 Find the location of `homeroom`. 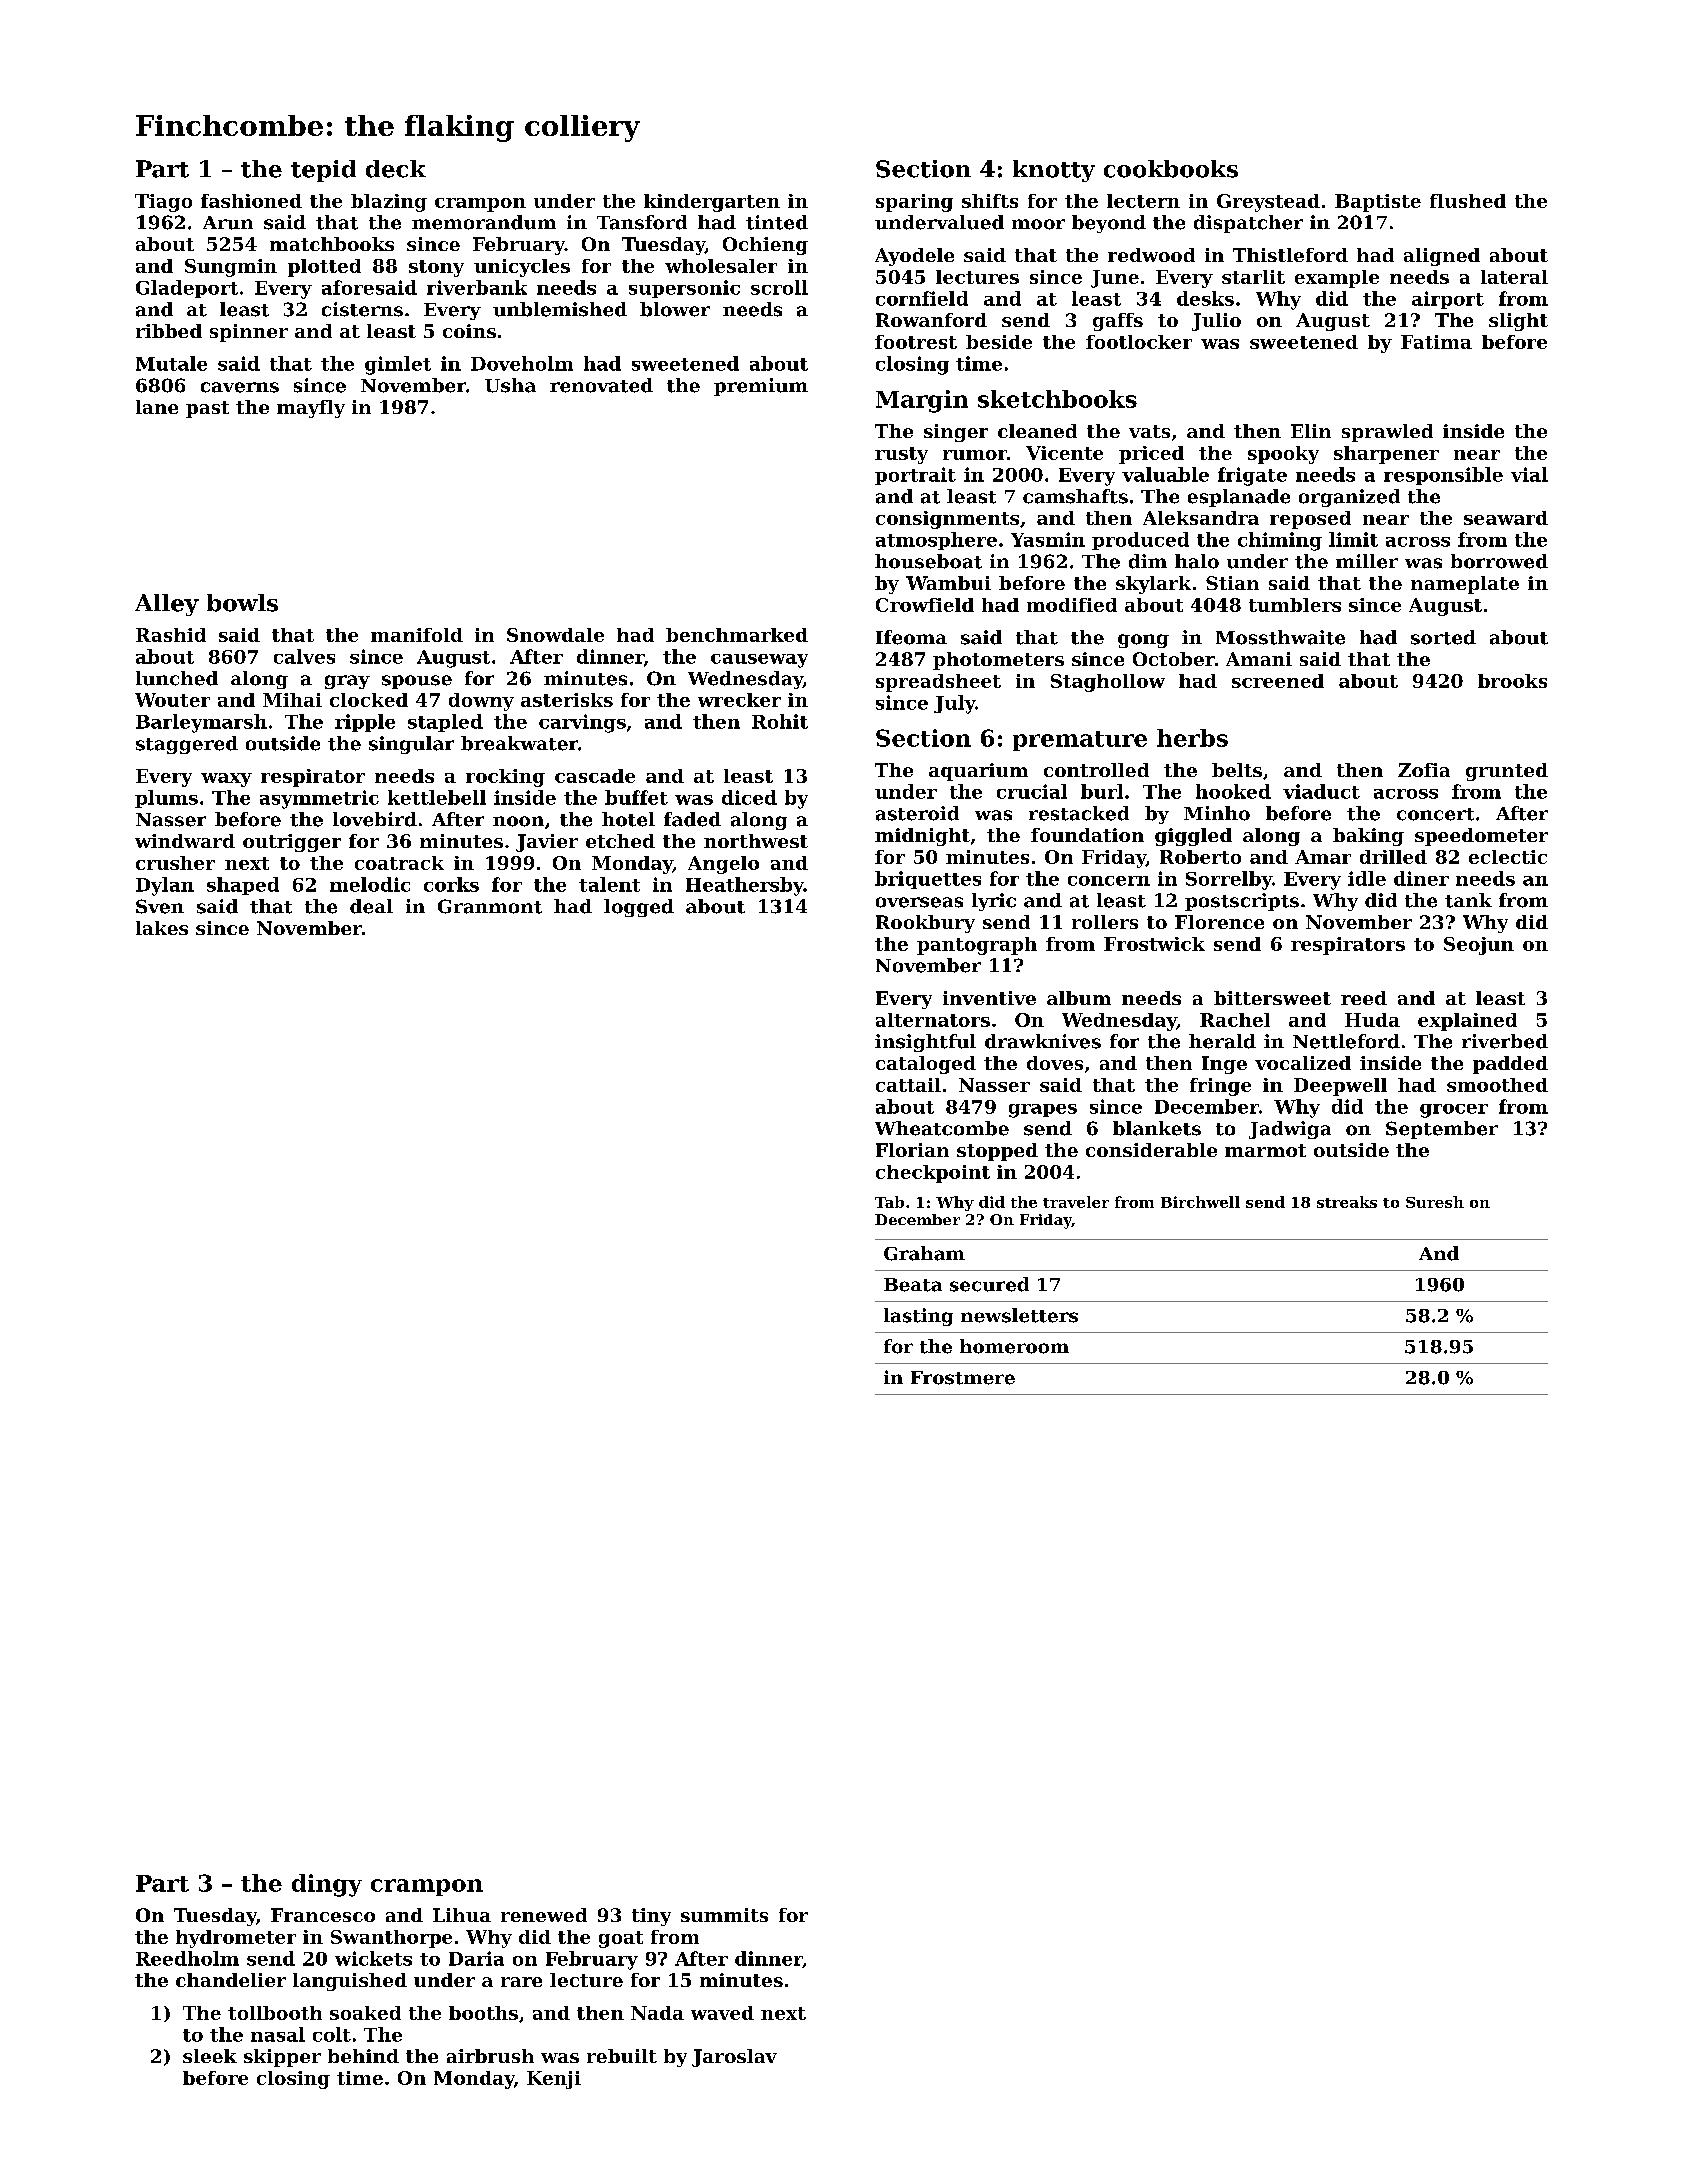

homeroom is located at coordinates (1014, 1346).
